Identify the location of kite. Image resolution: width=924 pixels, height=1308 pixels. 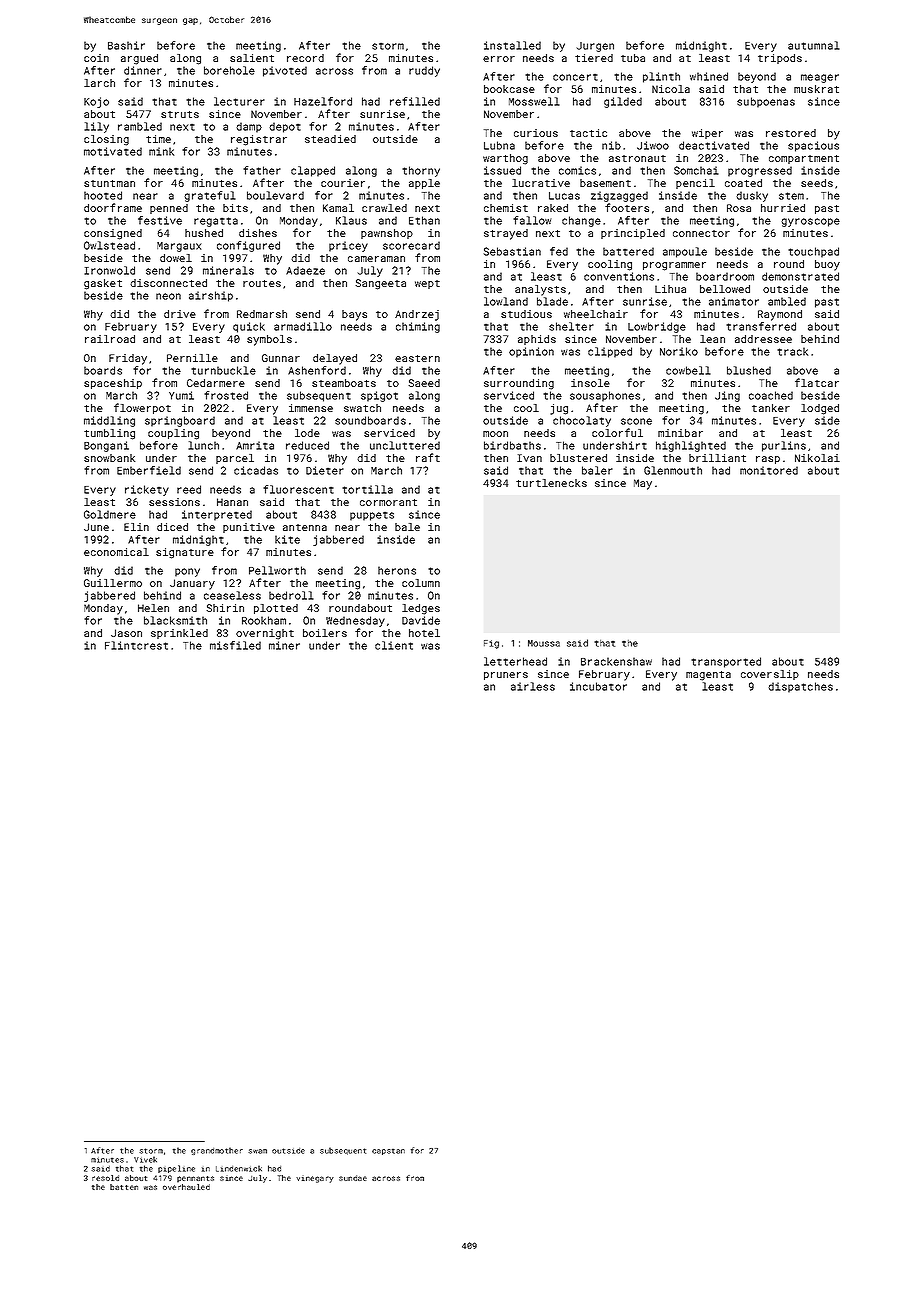
(287, 539).
